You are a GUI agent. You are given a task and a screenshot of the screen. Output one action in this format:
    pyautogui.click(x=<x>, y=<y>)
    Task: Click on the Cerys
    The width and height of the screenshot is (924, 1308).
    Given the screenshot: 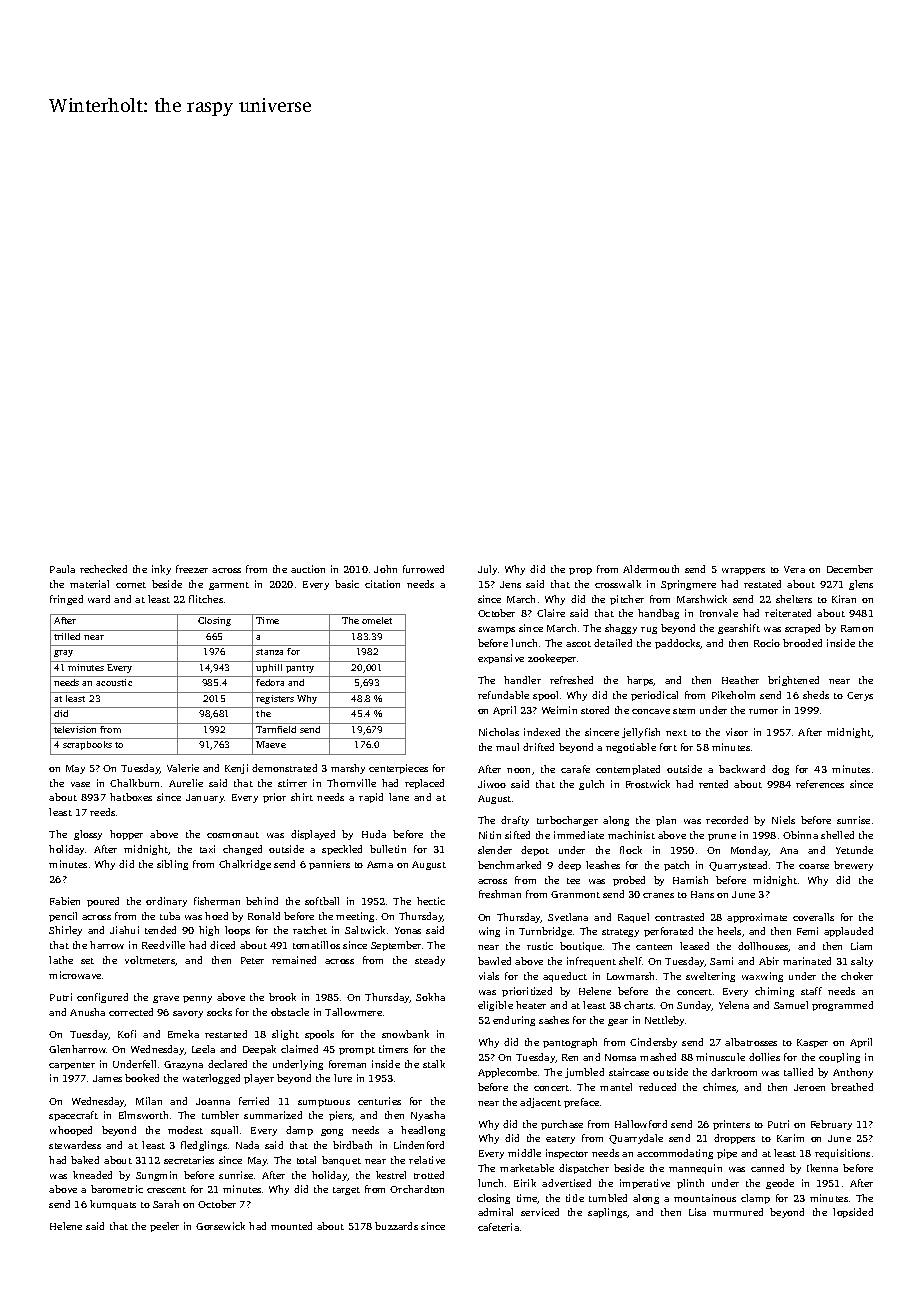 What is the action you would take?
    pyautogui.click(x=860, y=696)
